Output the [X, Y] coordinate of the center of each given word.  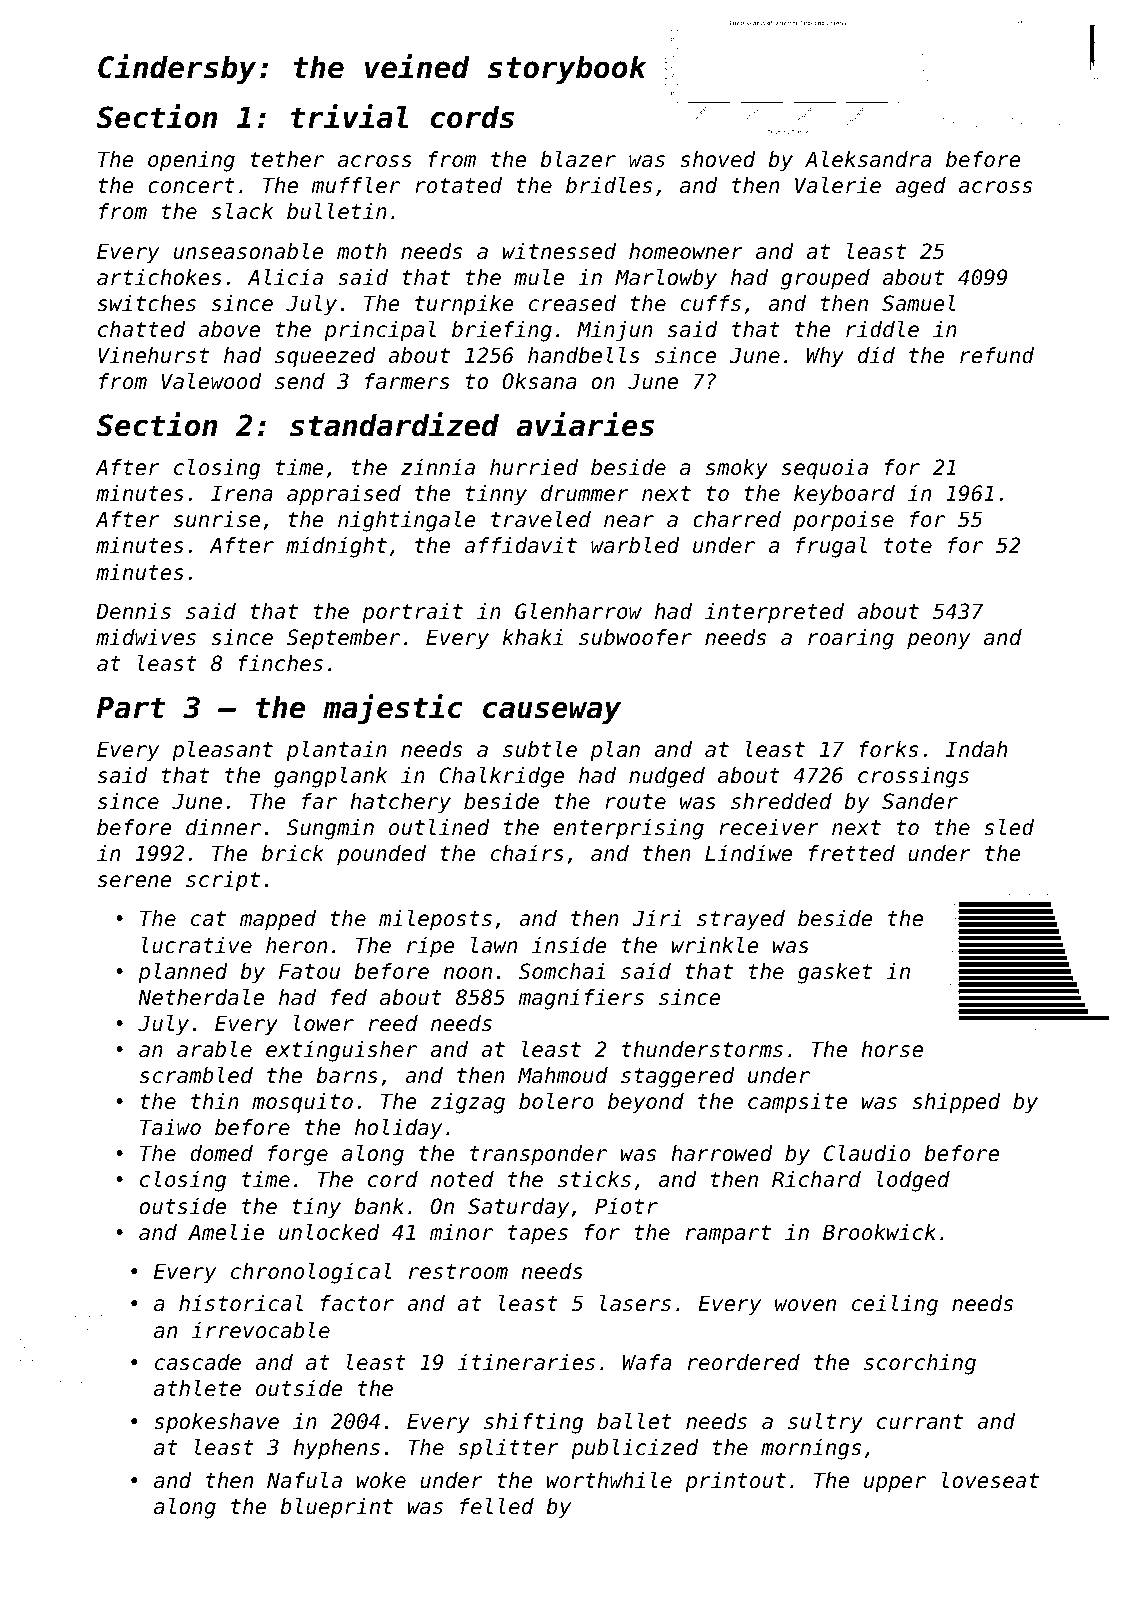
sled [1009, 827]
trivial [350, 116]
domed [221, 1153]
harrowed [722, 1153]
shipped [957, 1103]
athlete [197, 1388]
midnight [336, 547]
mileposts [435, 920]
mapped [278, 920]
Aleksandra [868, 159]
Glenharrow [578, 611]
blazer [578, 159]
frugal [831, 547]
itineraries [526, 1362]
